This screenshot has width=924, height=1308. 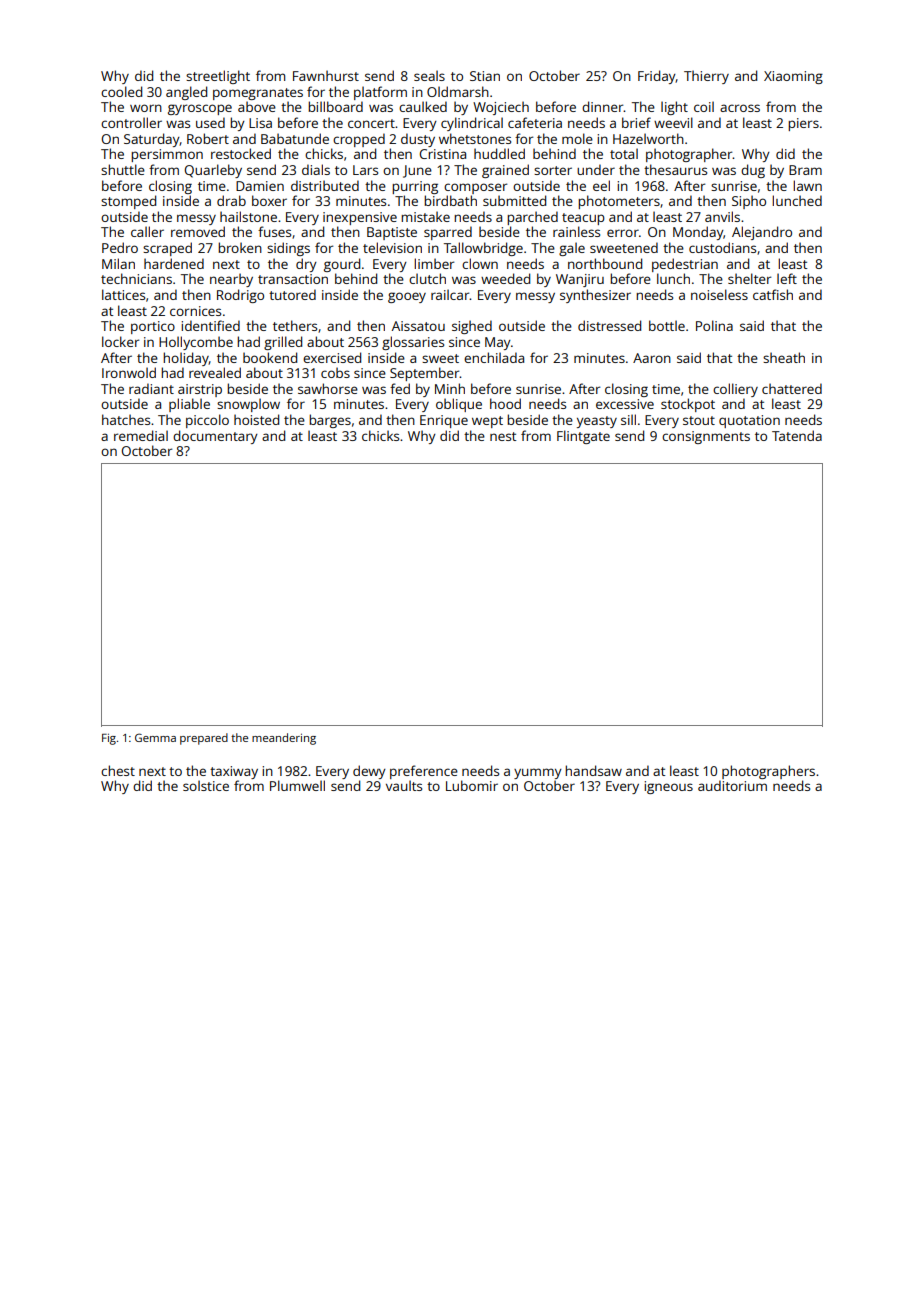 I want to click on auditorium, so click(x=732, y=785).
